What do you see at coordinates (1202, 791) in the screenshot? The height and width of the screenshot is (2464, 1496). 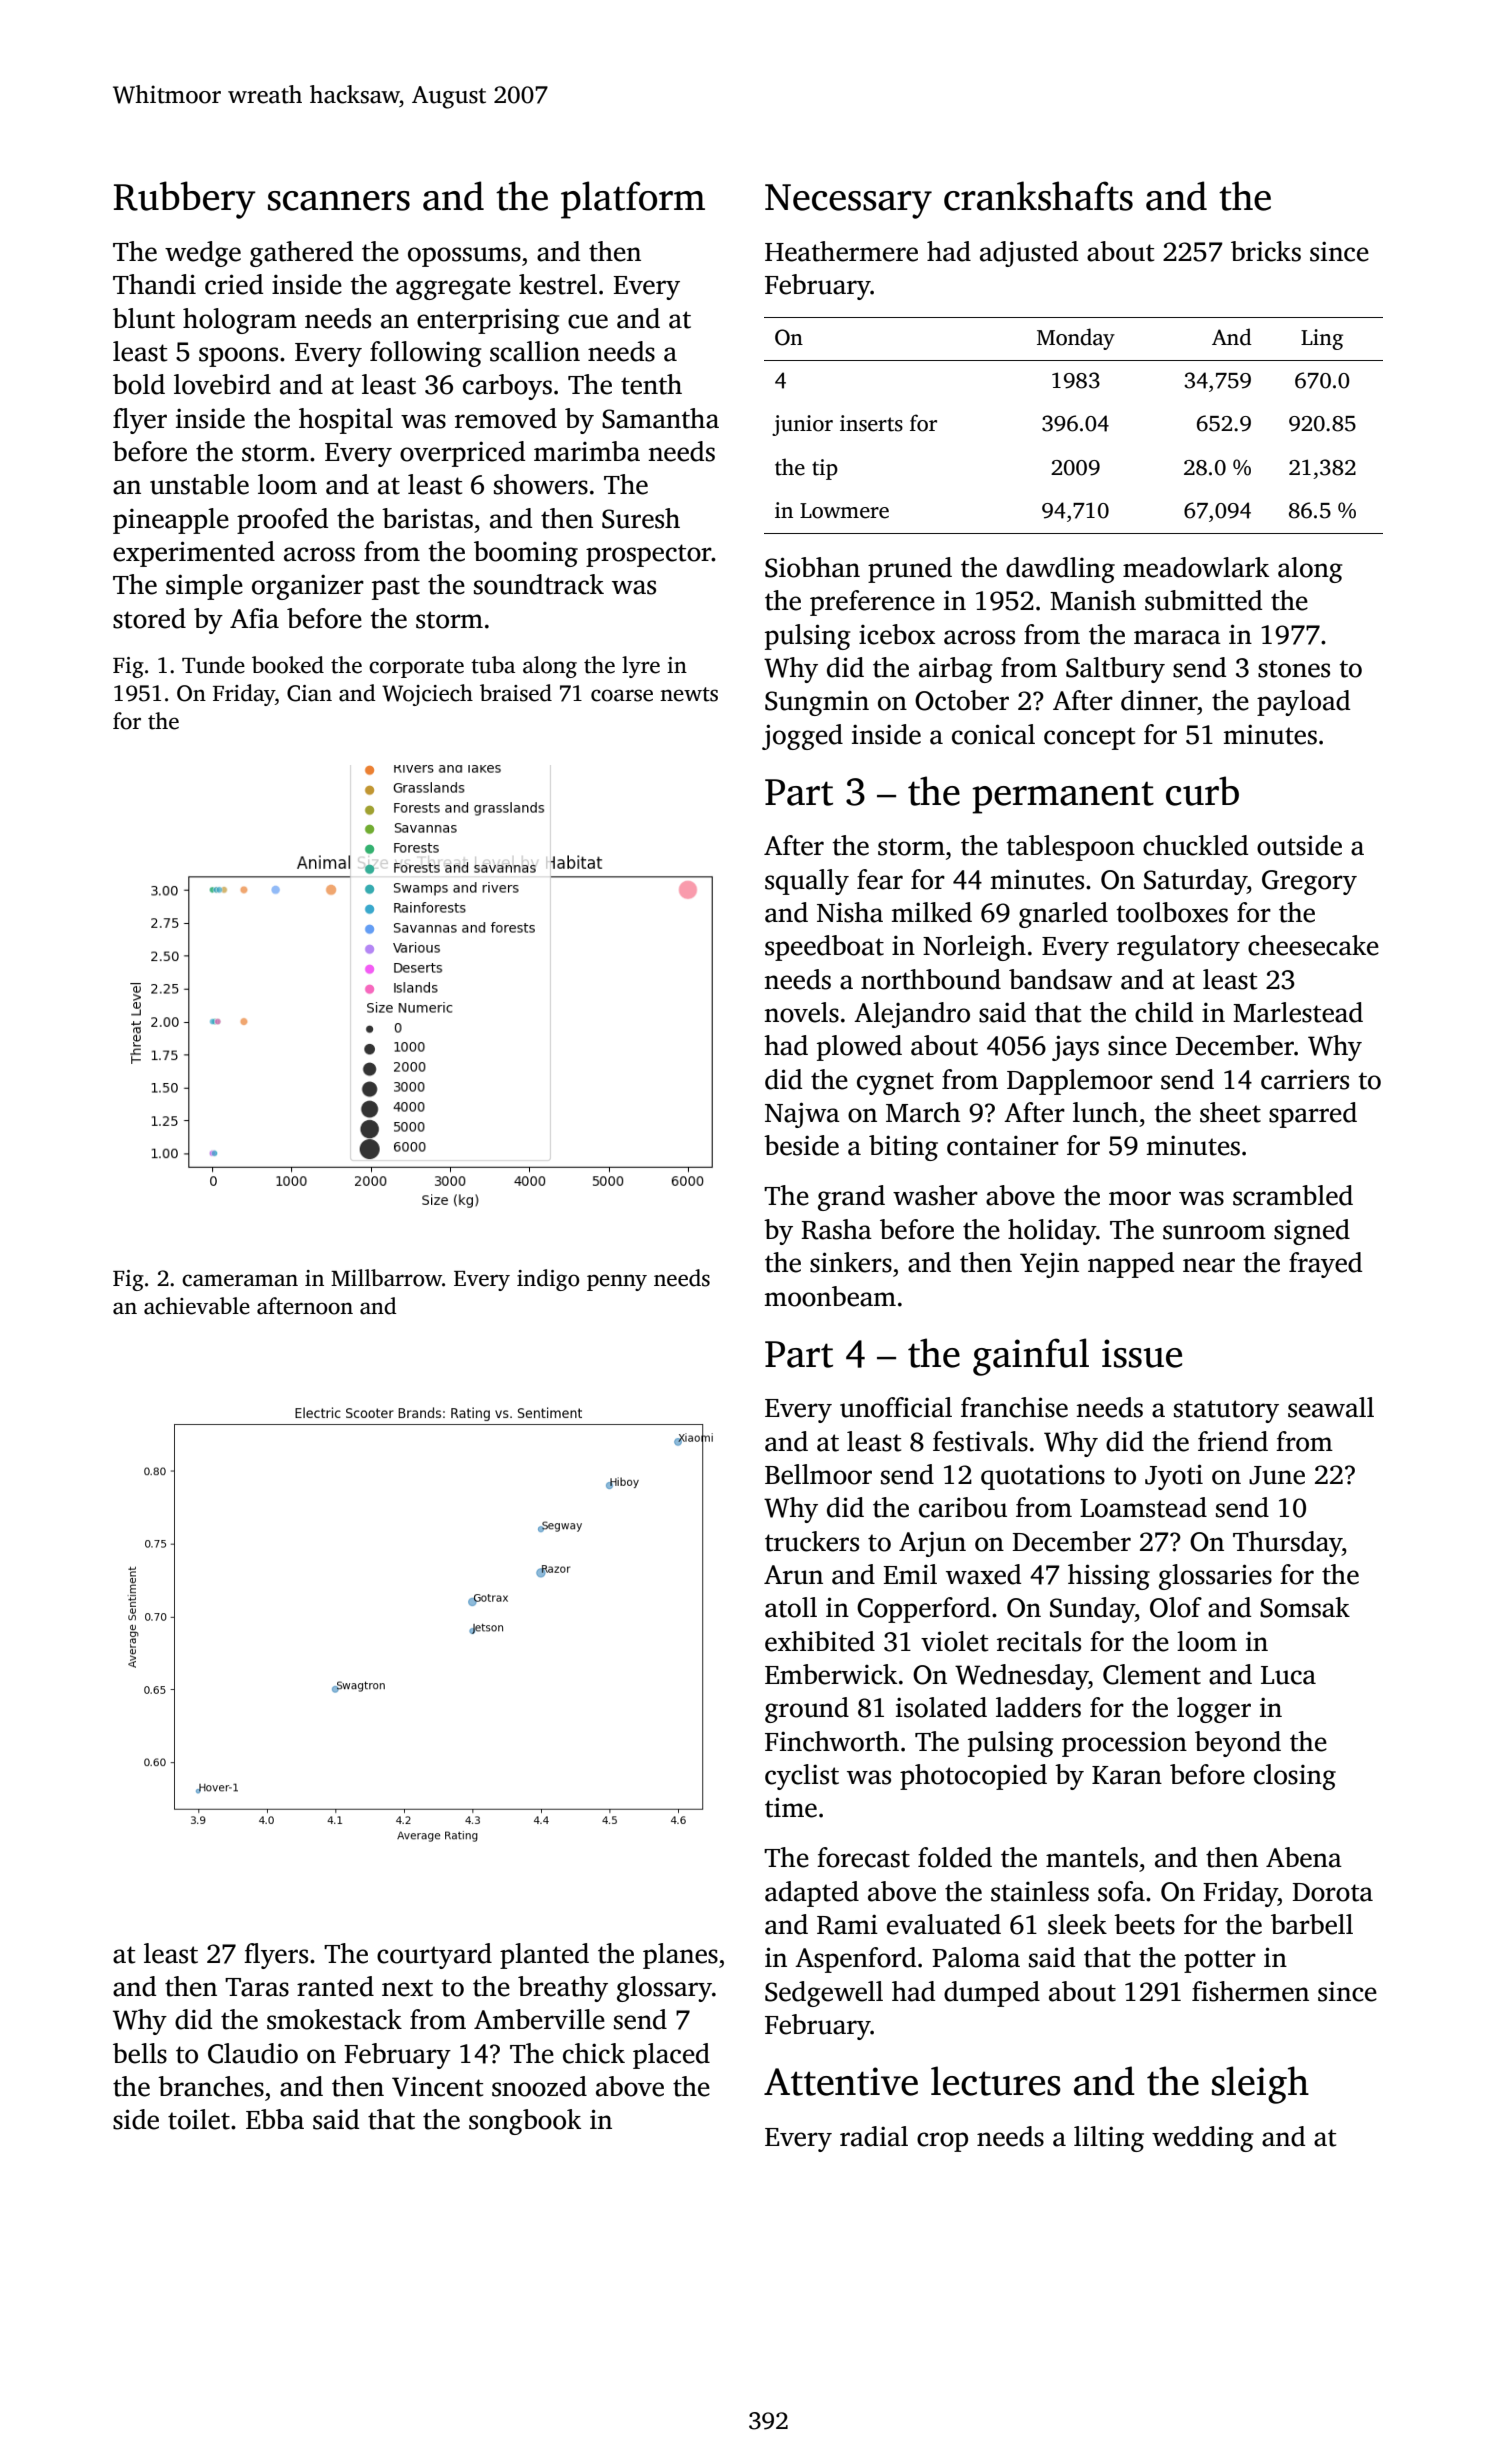 I see `curb` at bounding box center [1202, 791].
